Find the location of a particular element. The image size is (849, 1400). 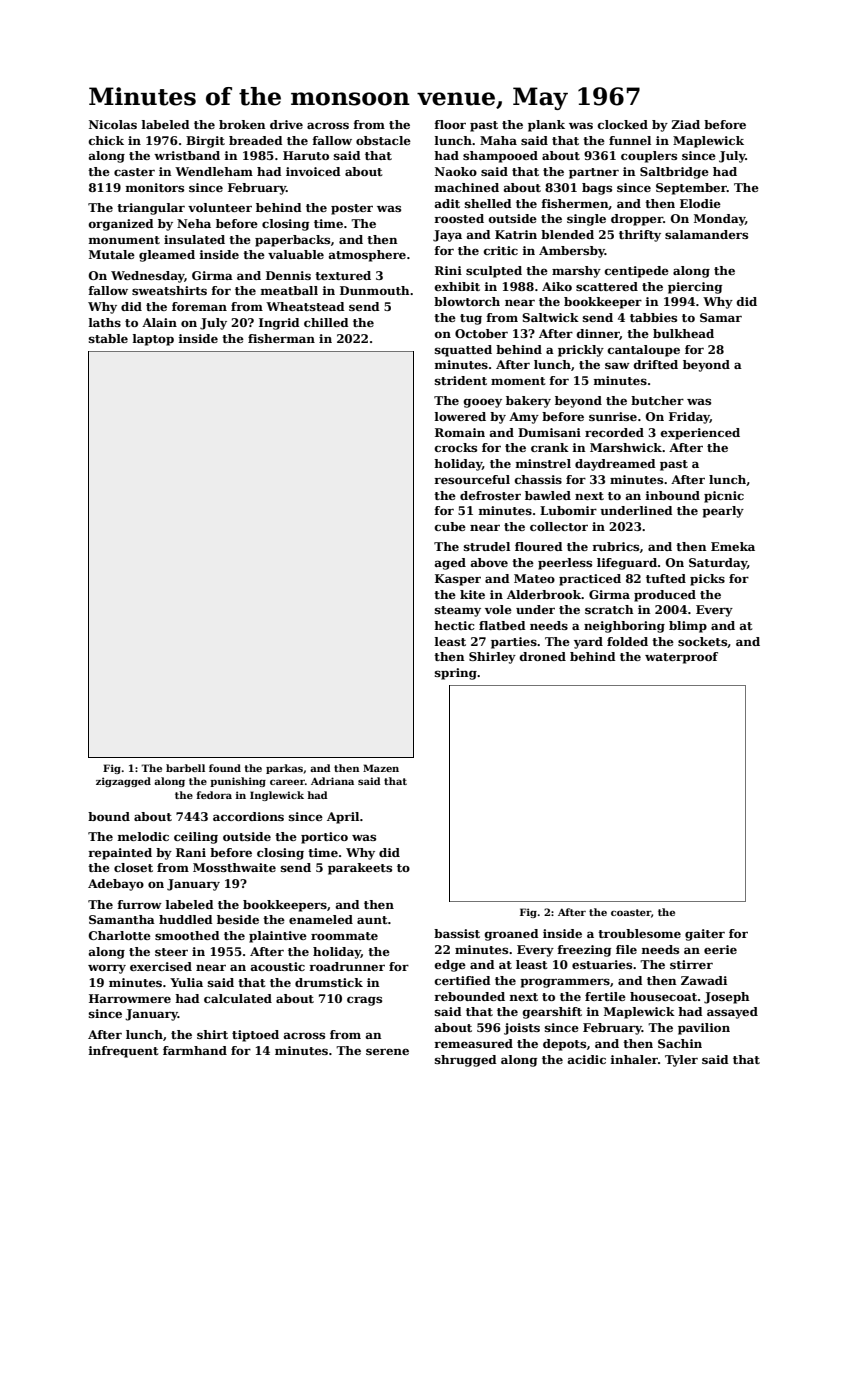

hectic is located at coordinates (454, 625).
